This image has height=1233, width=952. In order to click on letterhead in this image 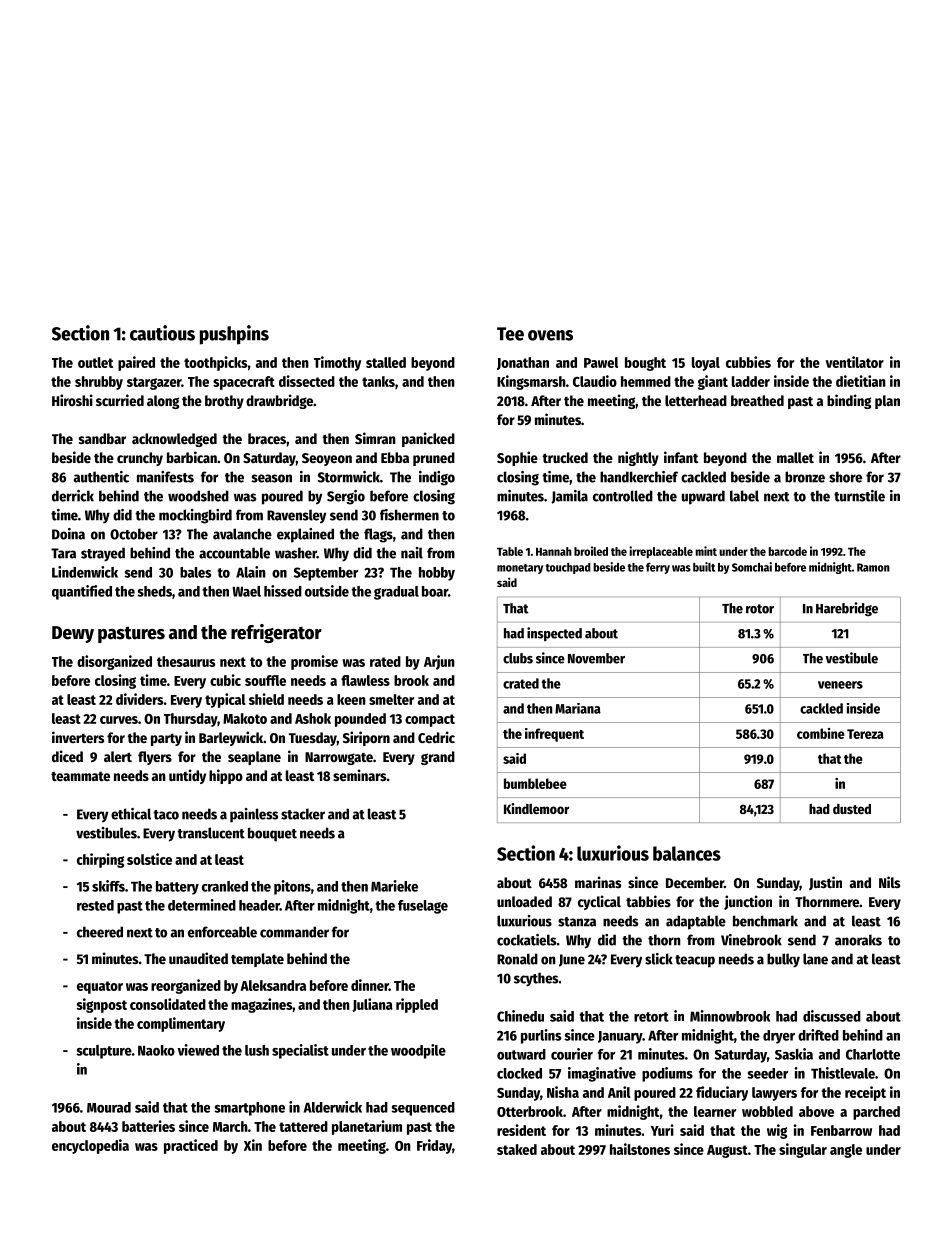, I will do `click(696, 400)`.
